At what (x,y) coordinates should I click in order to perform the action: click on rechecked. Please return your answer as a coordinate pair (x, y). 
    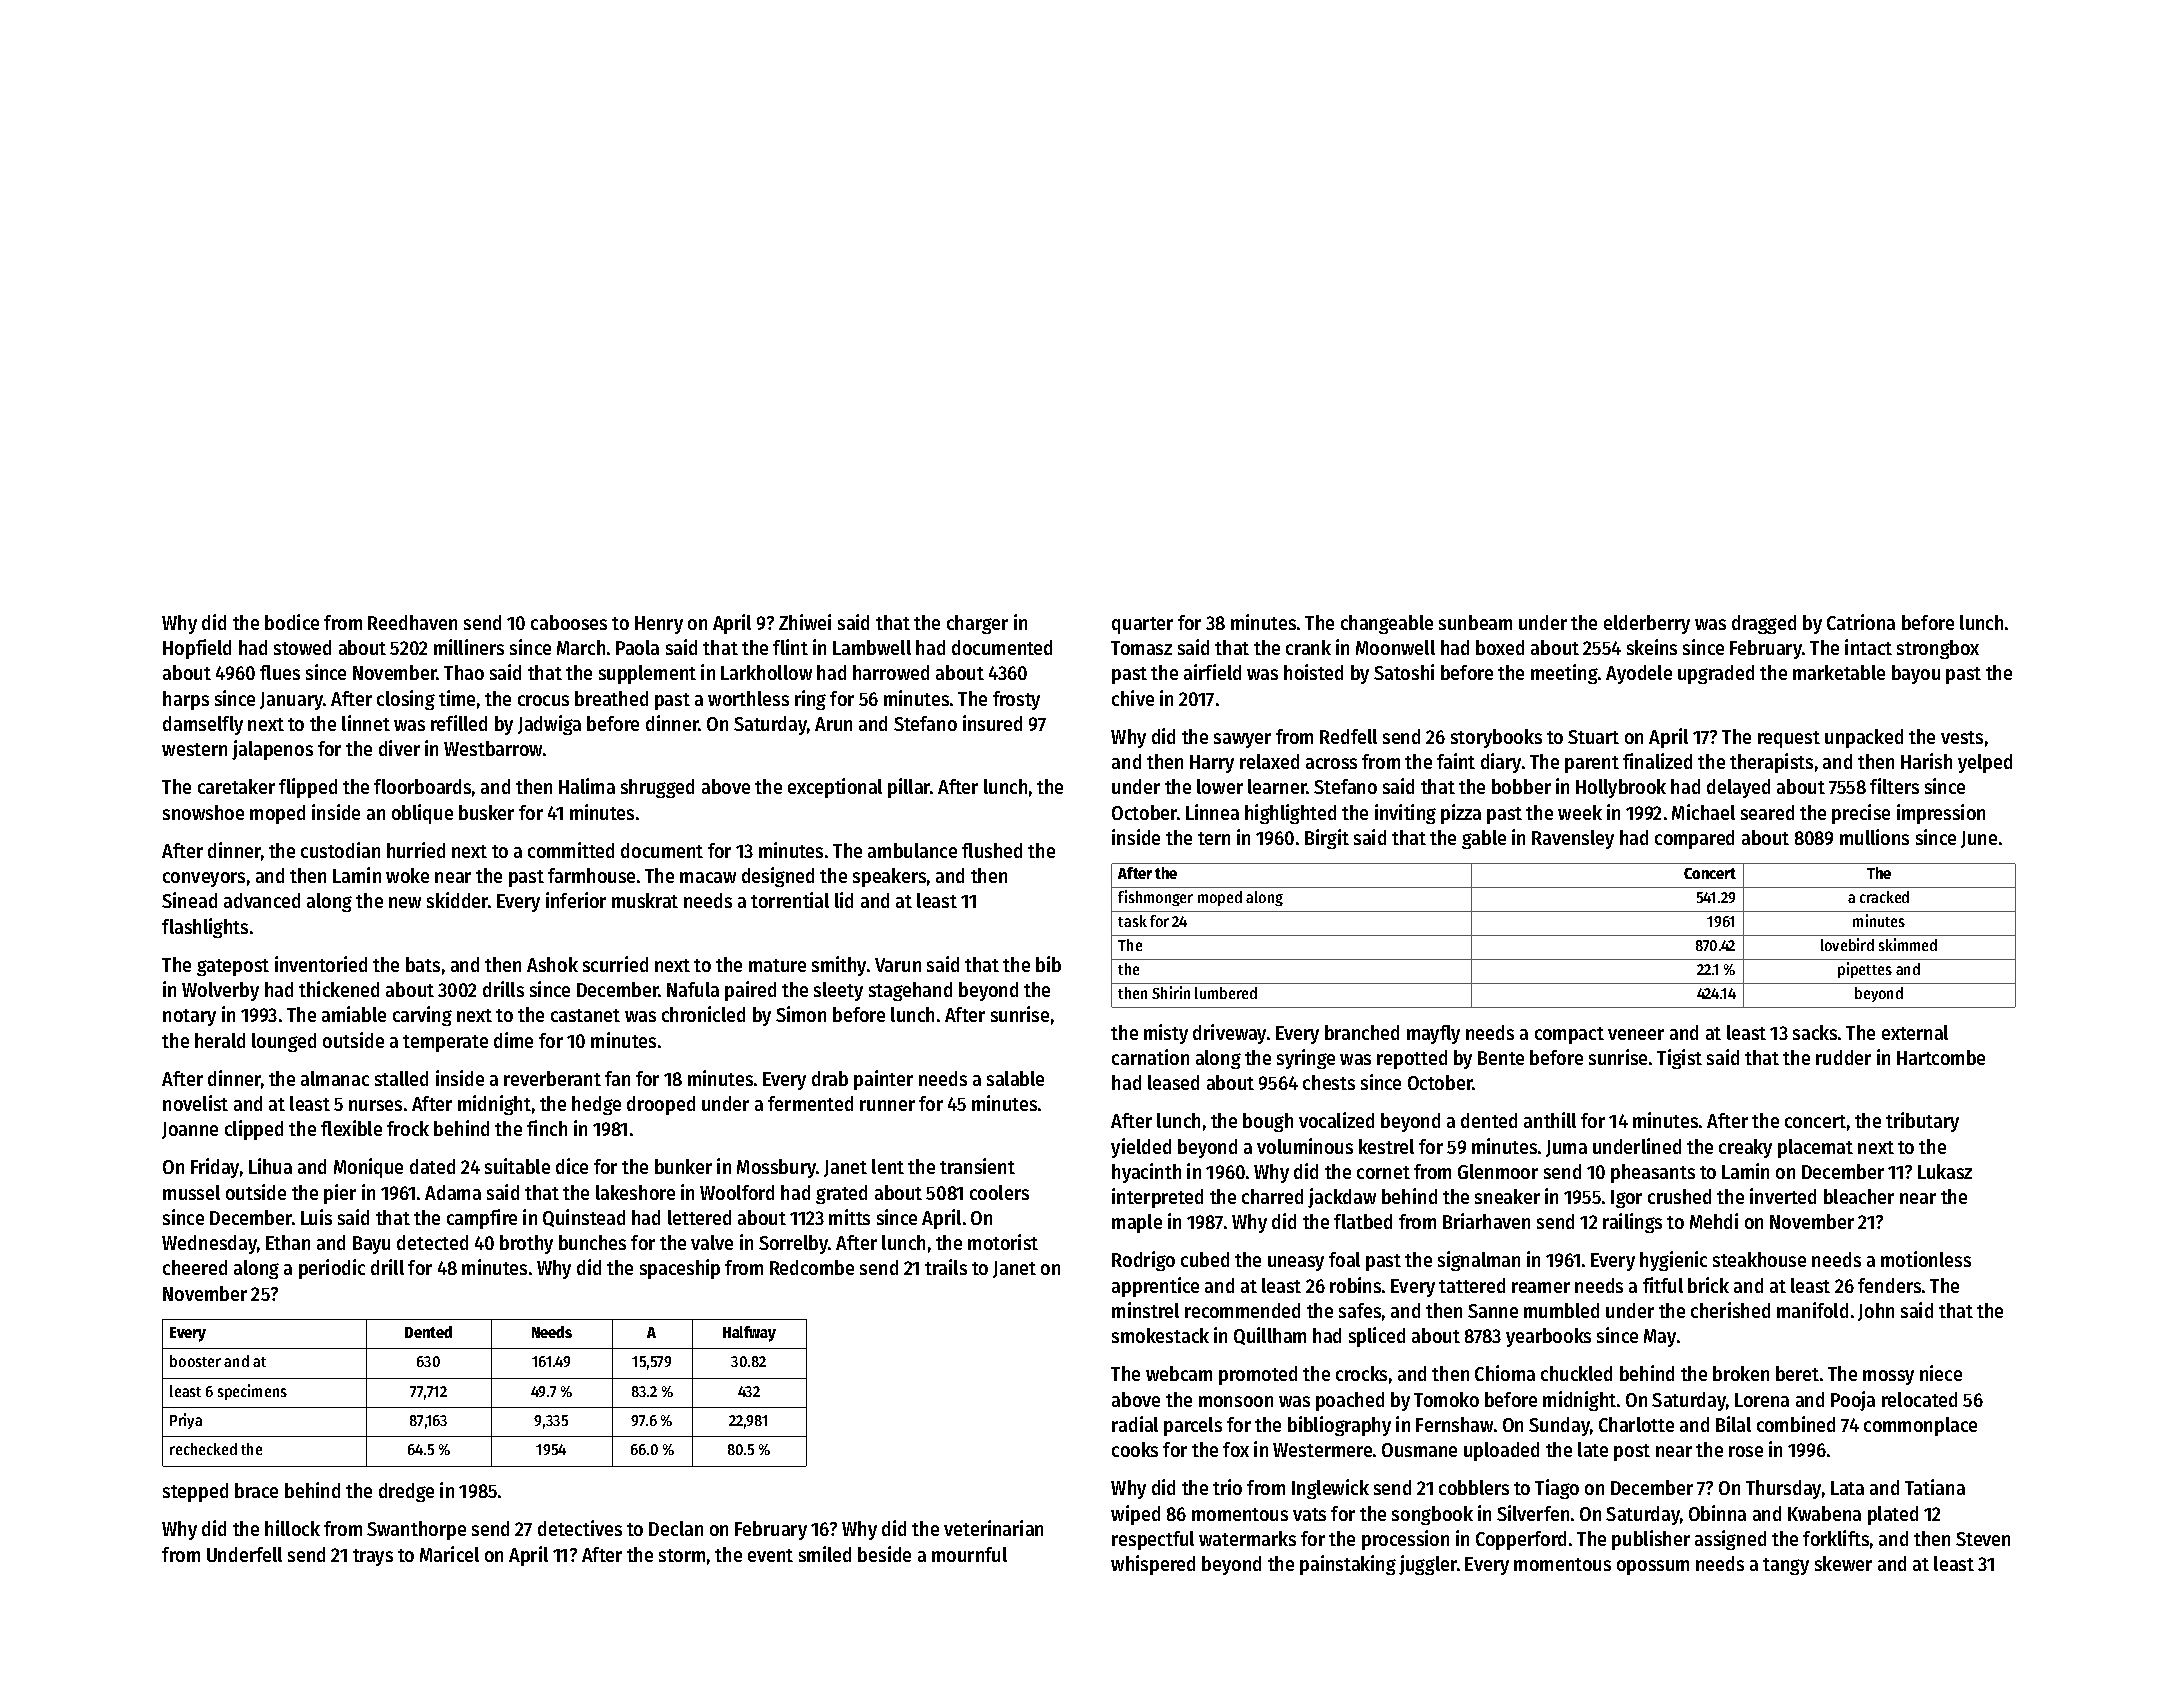
    Looking at the image, I should click on (203, 1449).
